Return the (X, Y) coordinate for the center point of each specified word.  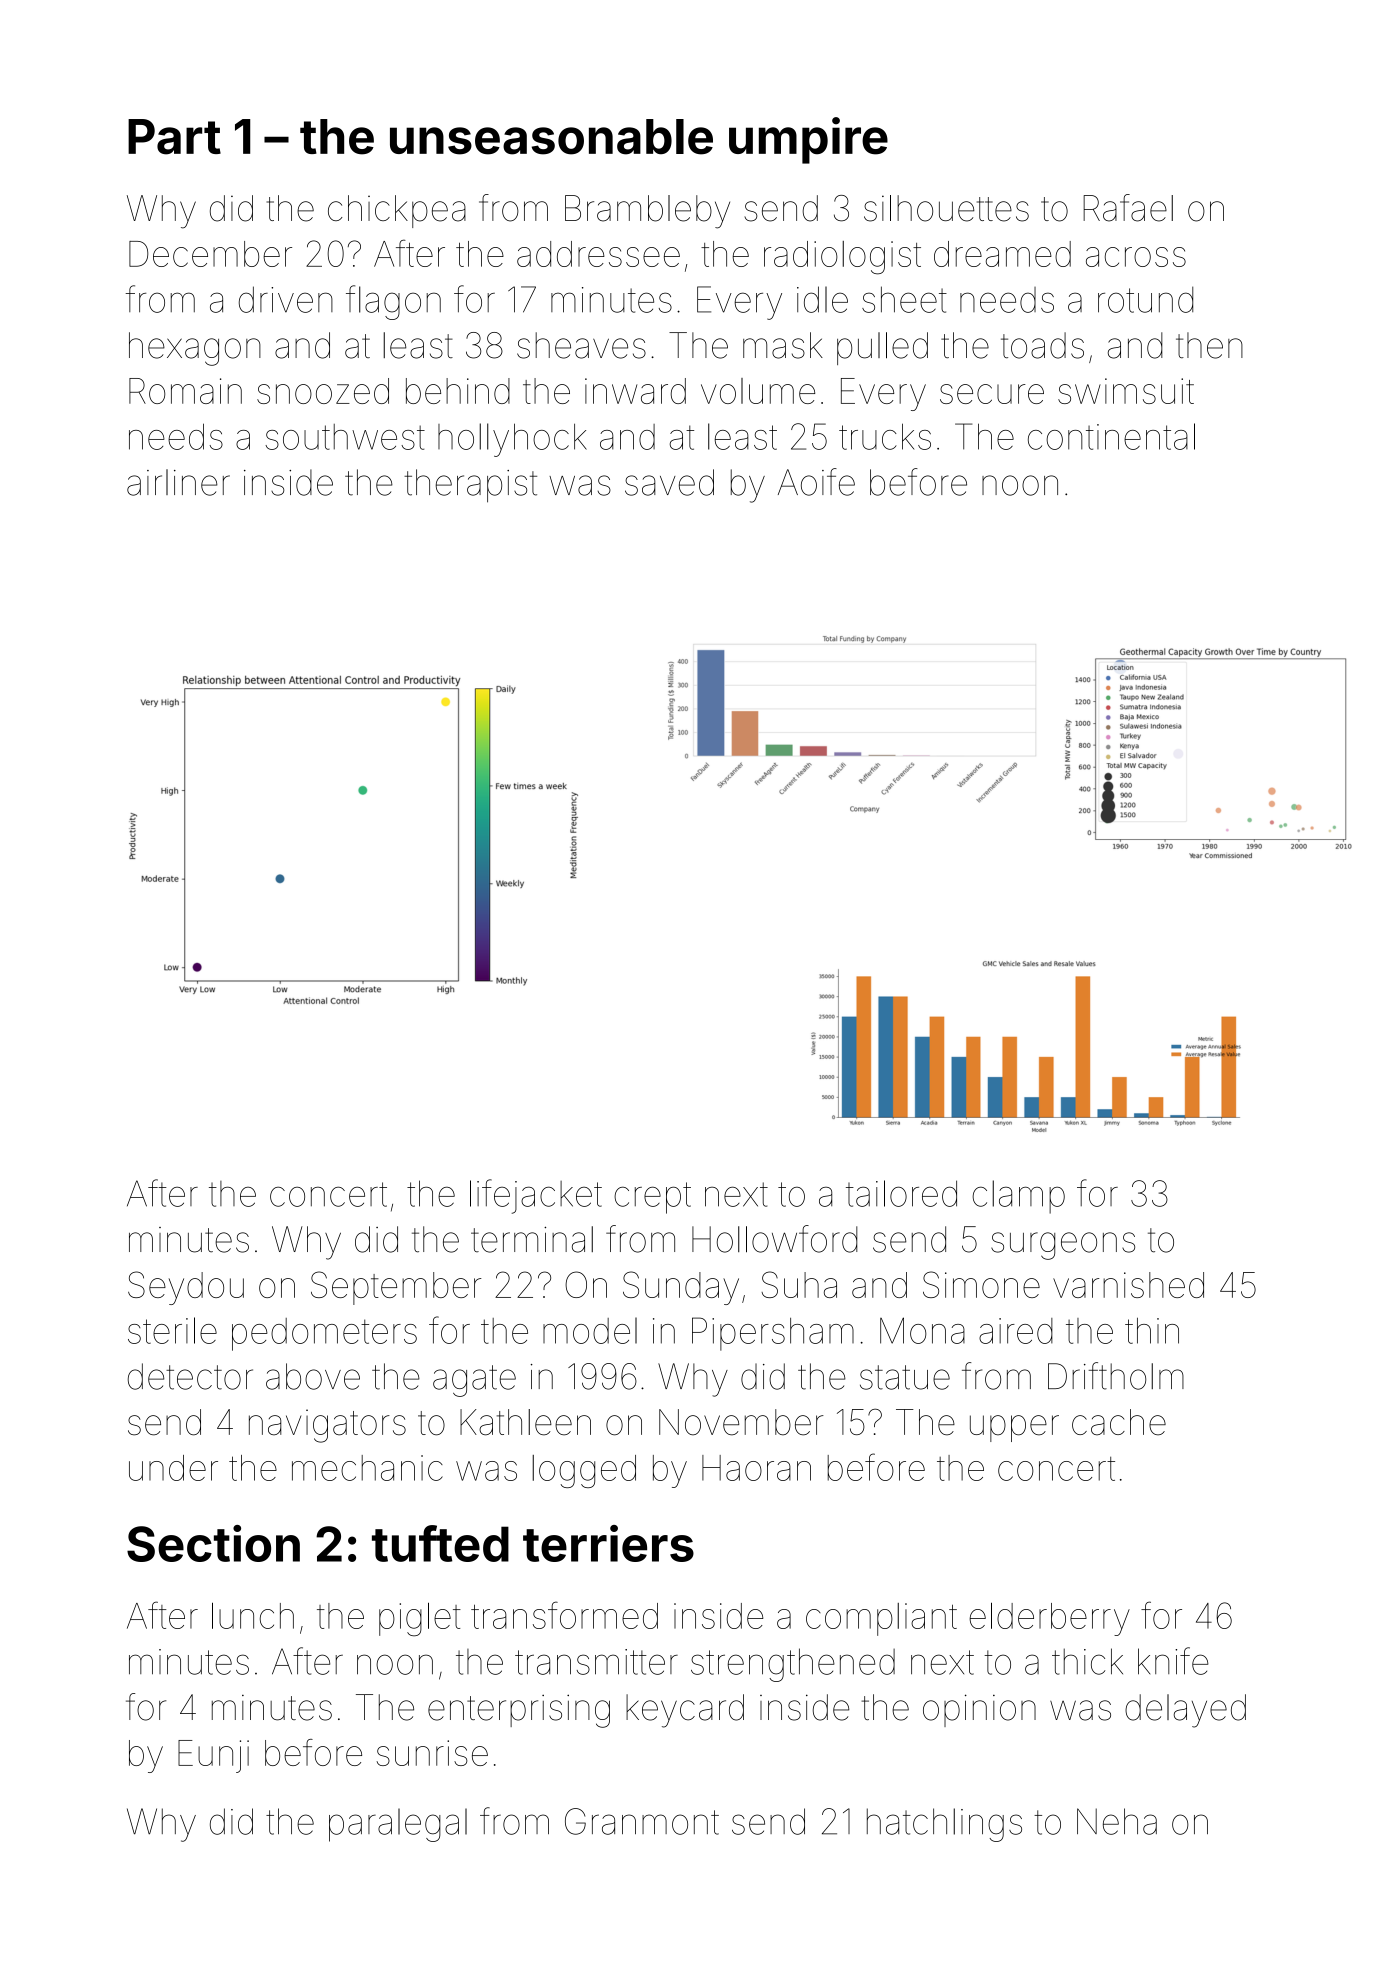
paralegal (398, 1825)
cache (1119, 1422)
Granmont (642, 1821)
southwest (345, 437)
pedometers (324, 1334)
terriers (608, 1543)
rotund (1145, 299)
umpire (808, 140)
